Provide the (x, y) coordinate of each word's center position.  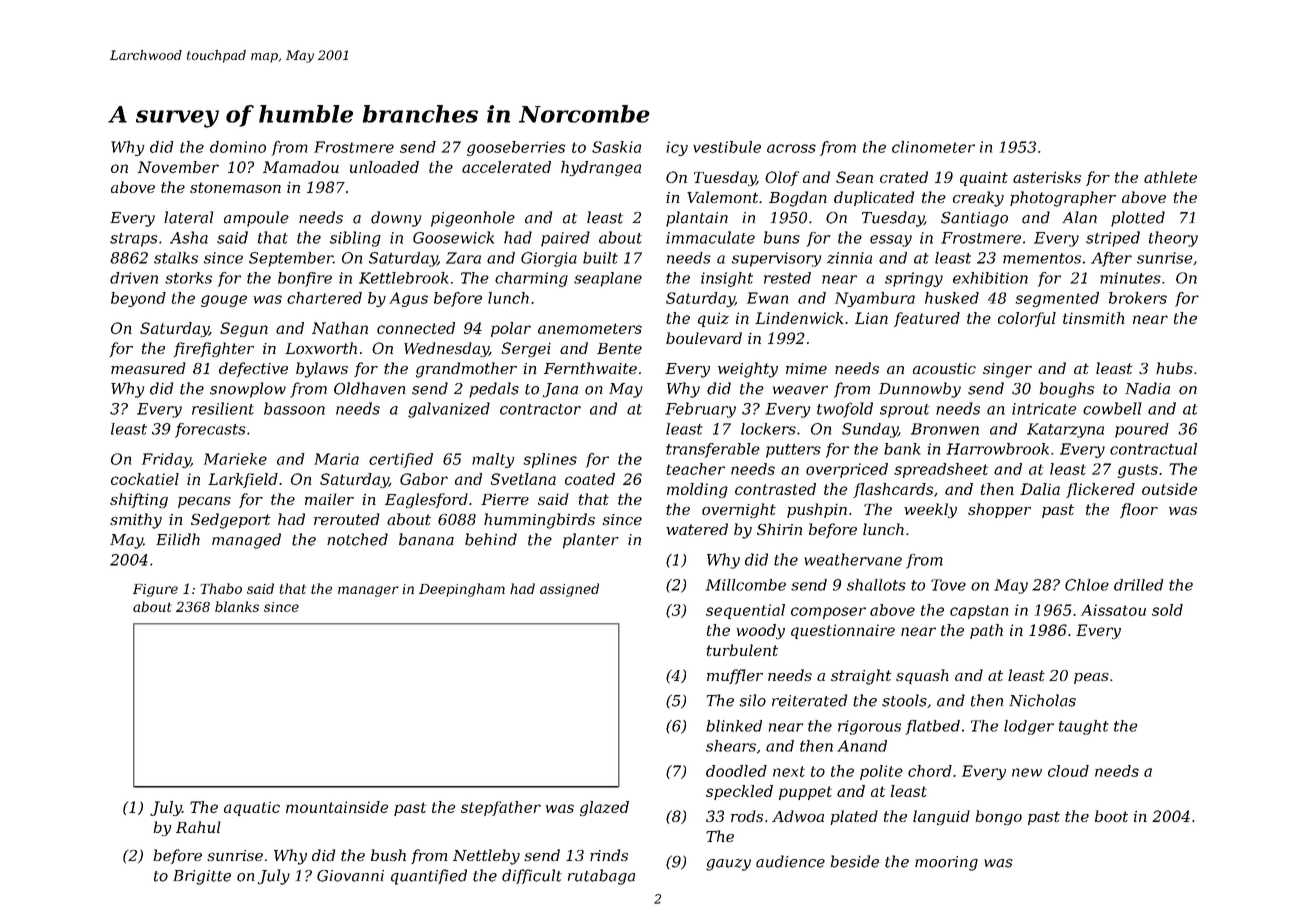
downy (396, 219)
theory (1173, 239)
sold (1167, 610)
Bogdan (798, 199)
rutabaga (601, 877)
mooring (946, 863)
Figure (155, 590)
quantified (429, 877)
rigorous (869, 727)
